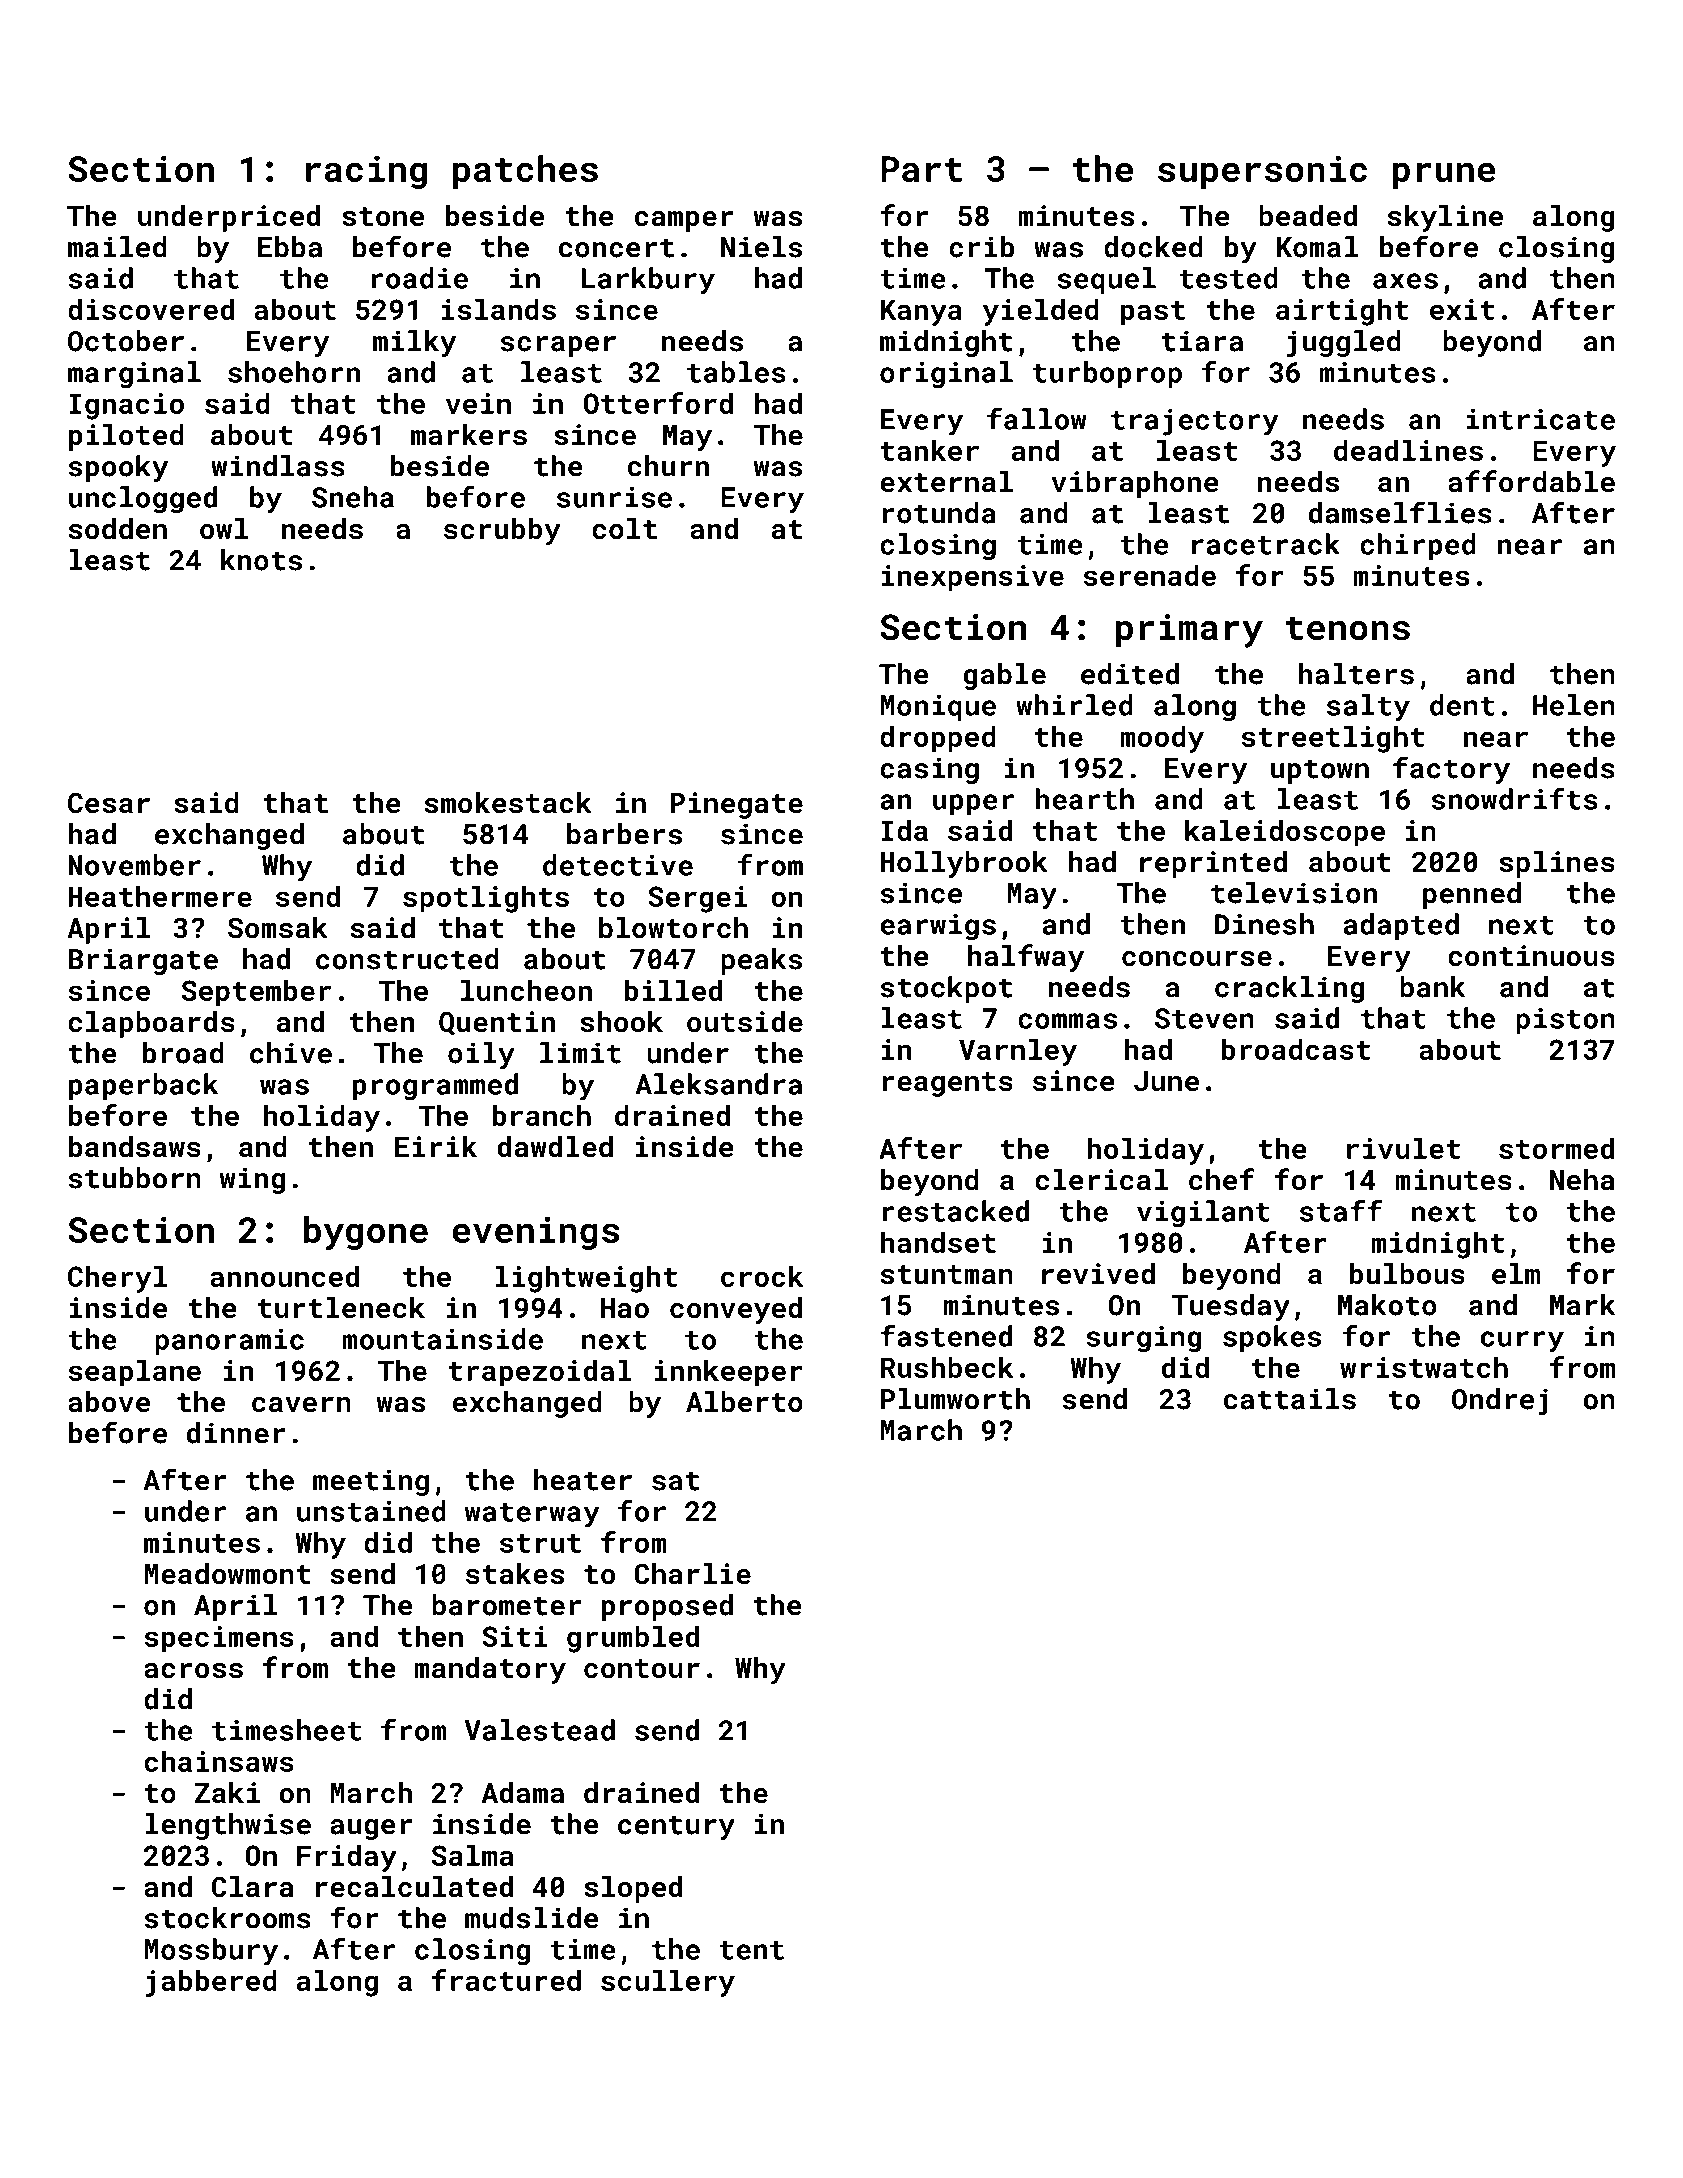 This screenshot has height=2178, width=1683. What do you see at coordinates (211, 1983) in the screenshot?
I see `jabbered` at bounding box center [211, 1983].
